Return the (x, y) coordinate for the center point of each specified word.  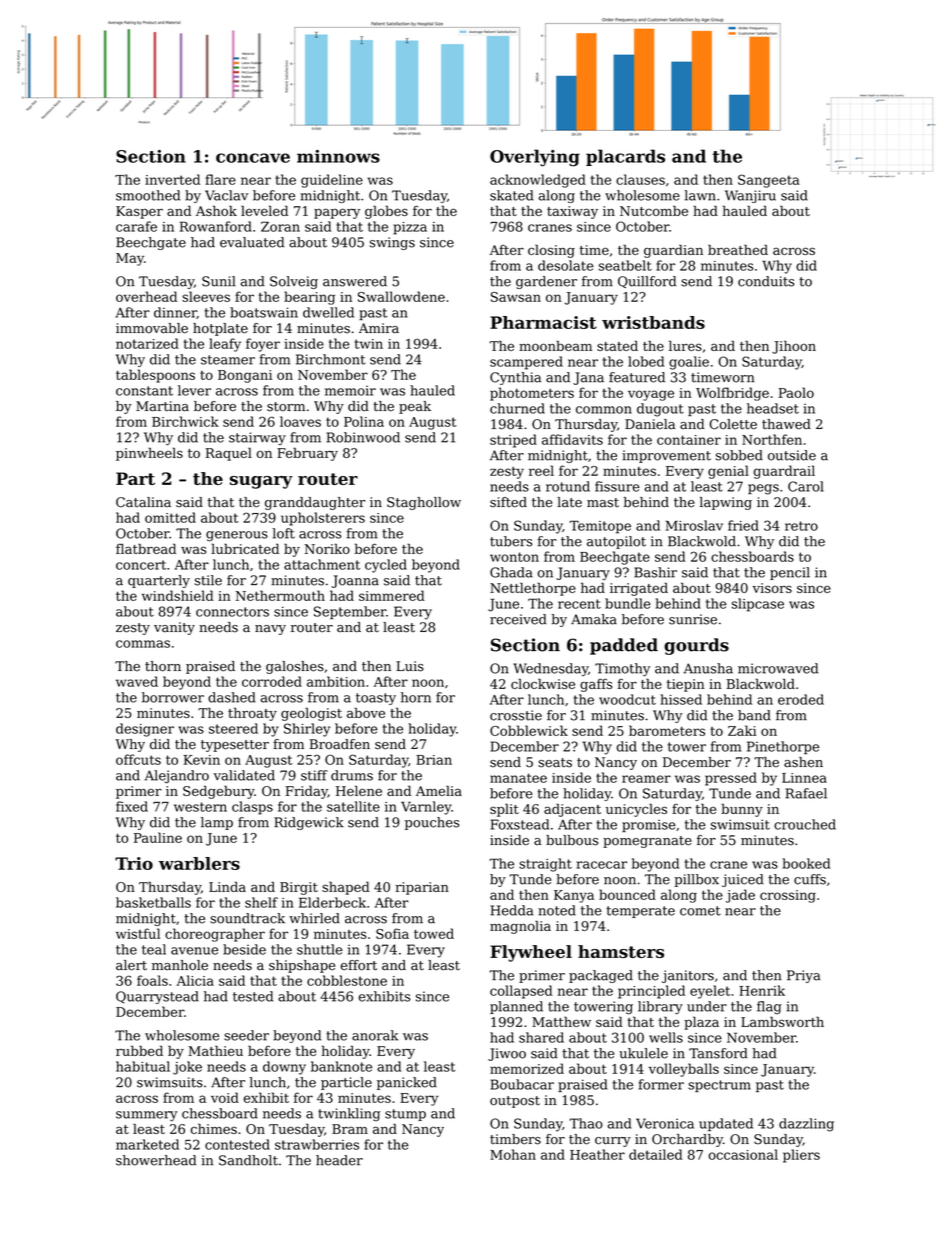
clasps (252, 808)
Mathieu (215, 1050)
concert (141, 565)
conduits (766, 281)
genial (728, 472)
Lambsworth (782, 1021)
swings (392, 243)
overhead (146, 296)
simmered (392, 595)
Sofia (392, 933)
